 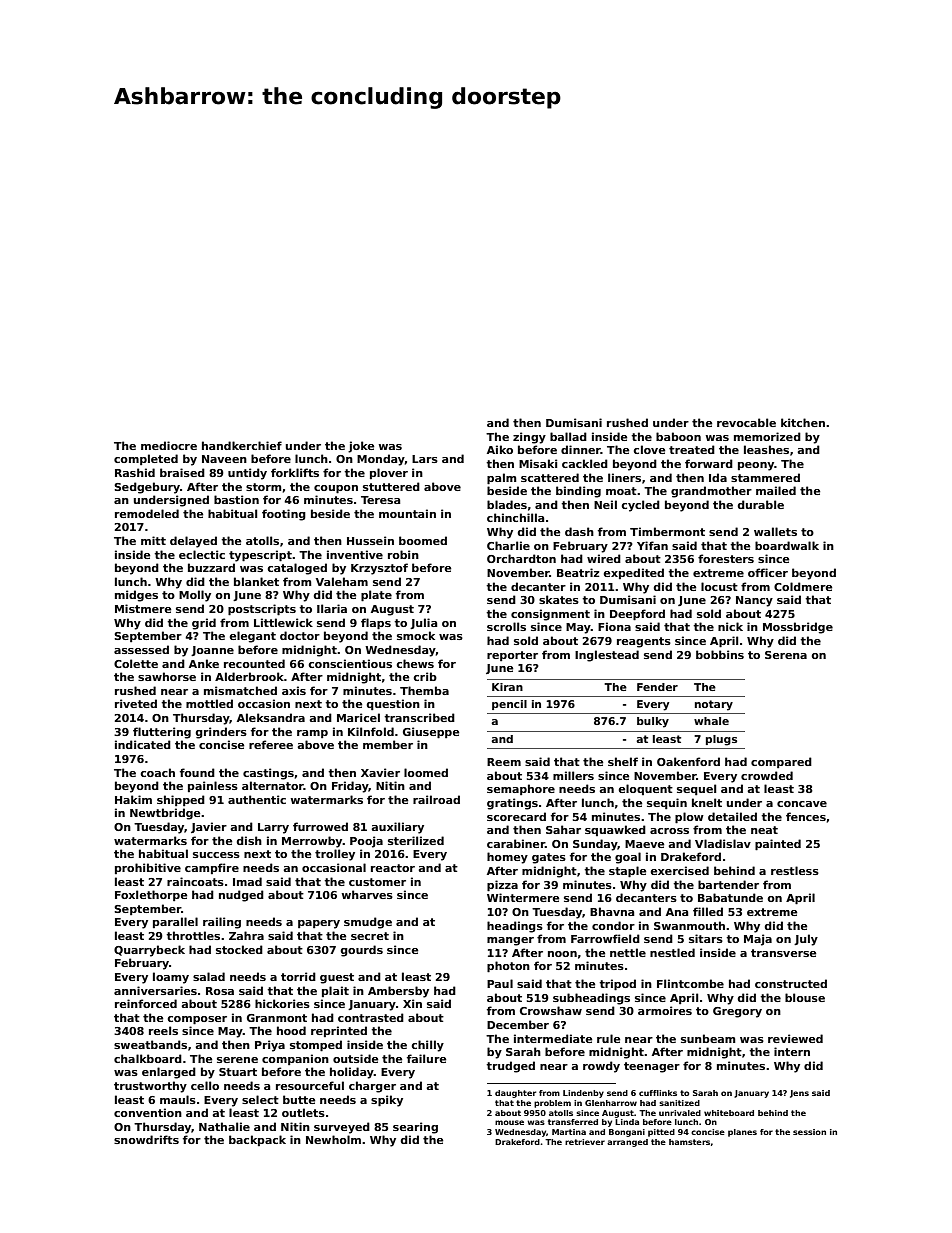 What do you see at coordinates (376, 595) in the page?
I see `plate` at bounding box center [376, 595].
